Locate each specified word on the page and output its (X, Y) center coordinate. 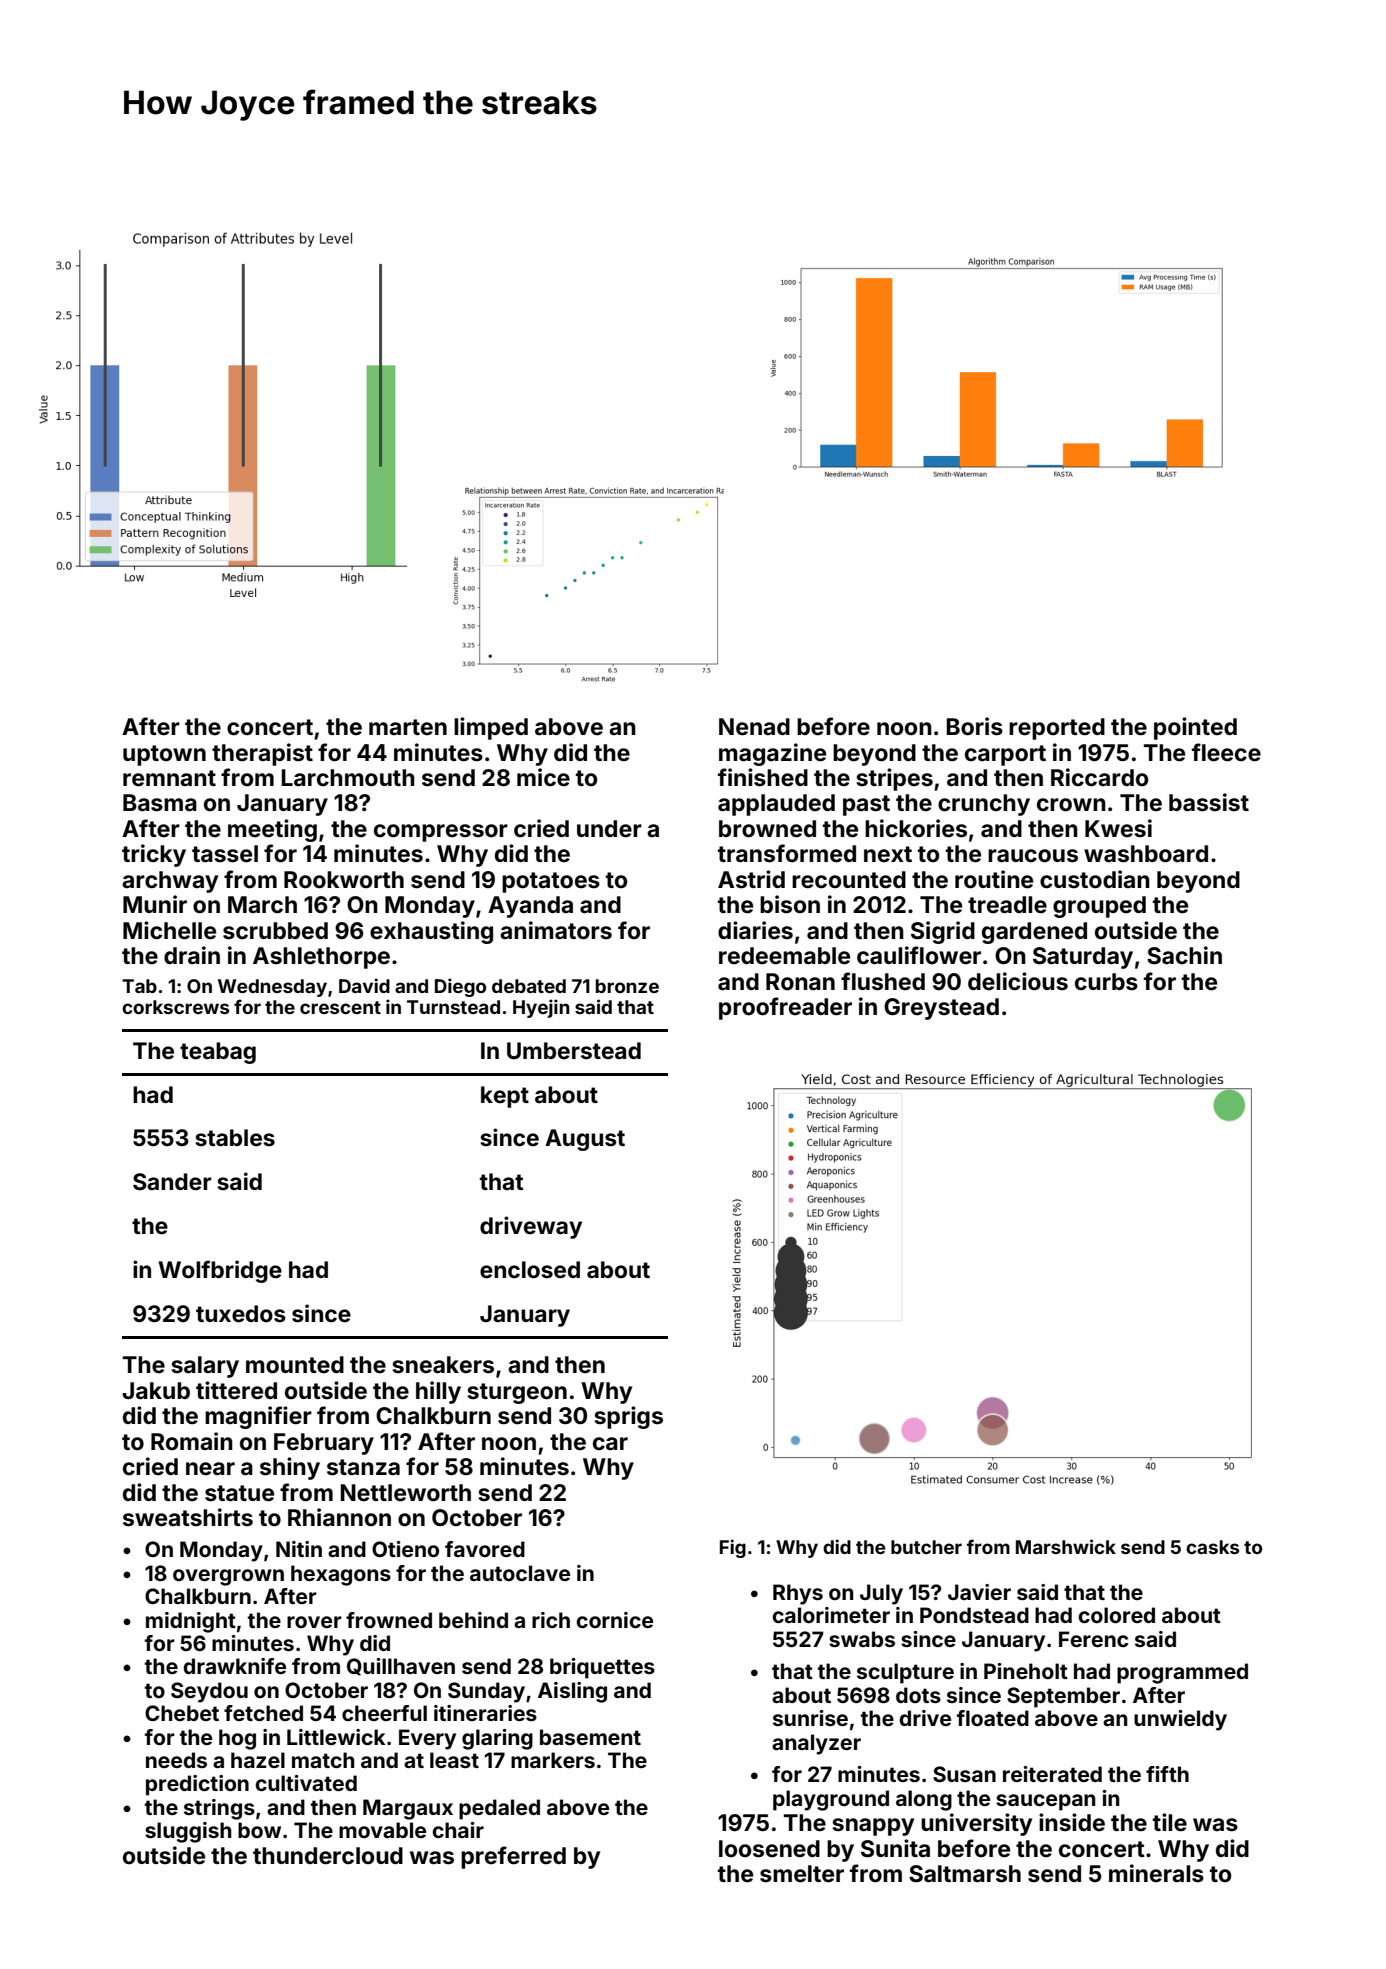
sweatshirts (188, 1517)
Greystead (941, 1009)
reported (1057, 729)
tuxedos (241, 1314)
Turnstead (453, 1007)
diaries (755, 930)
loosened (769, 1849)
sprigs (628, 1417)
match (323, 1760)
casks (1212, 1547)
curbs (1106, 982)
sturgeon (517, 1393)
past (866, 805)
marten (408, 727)
